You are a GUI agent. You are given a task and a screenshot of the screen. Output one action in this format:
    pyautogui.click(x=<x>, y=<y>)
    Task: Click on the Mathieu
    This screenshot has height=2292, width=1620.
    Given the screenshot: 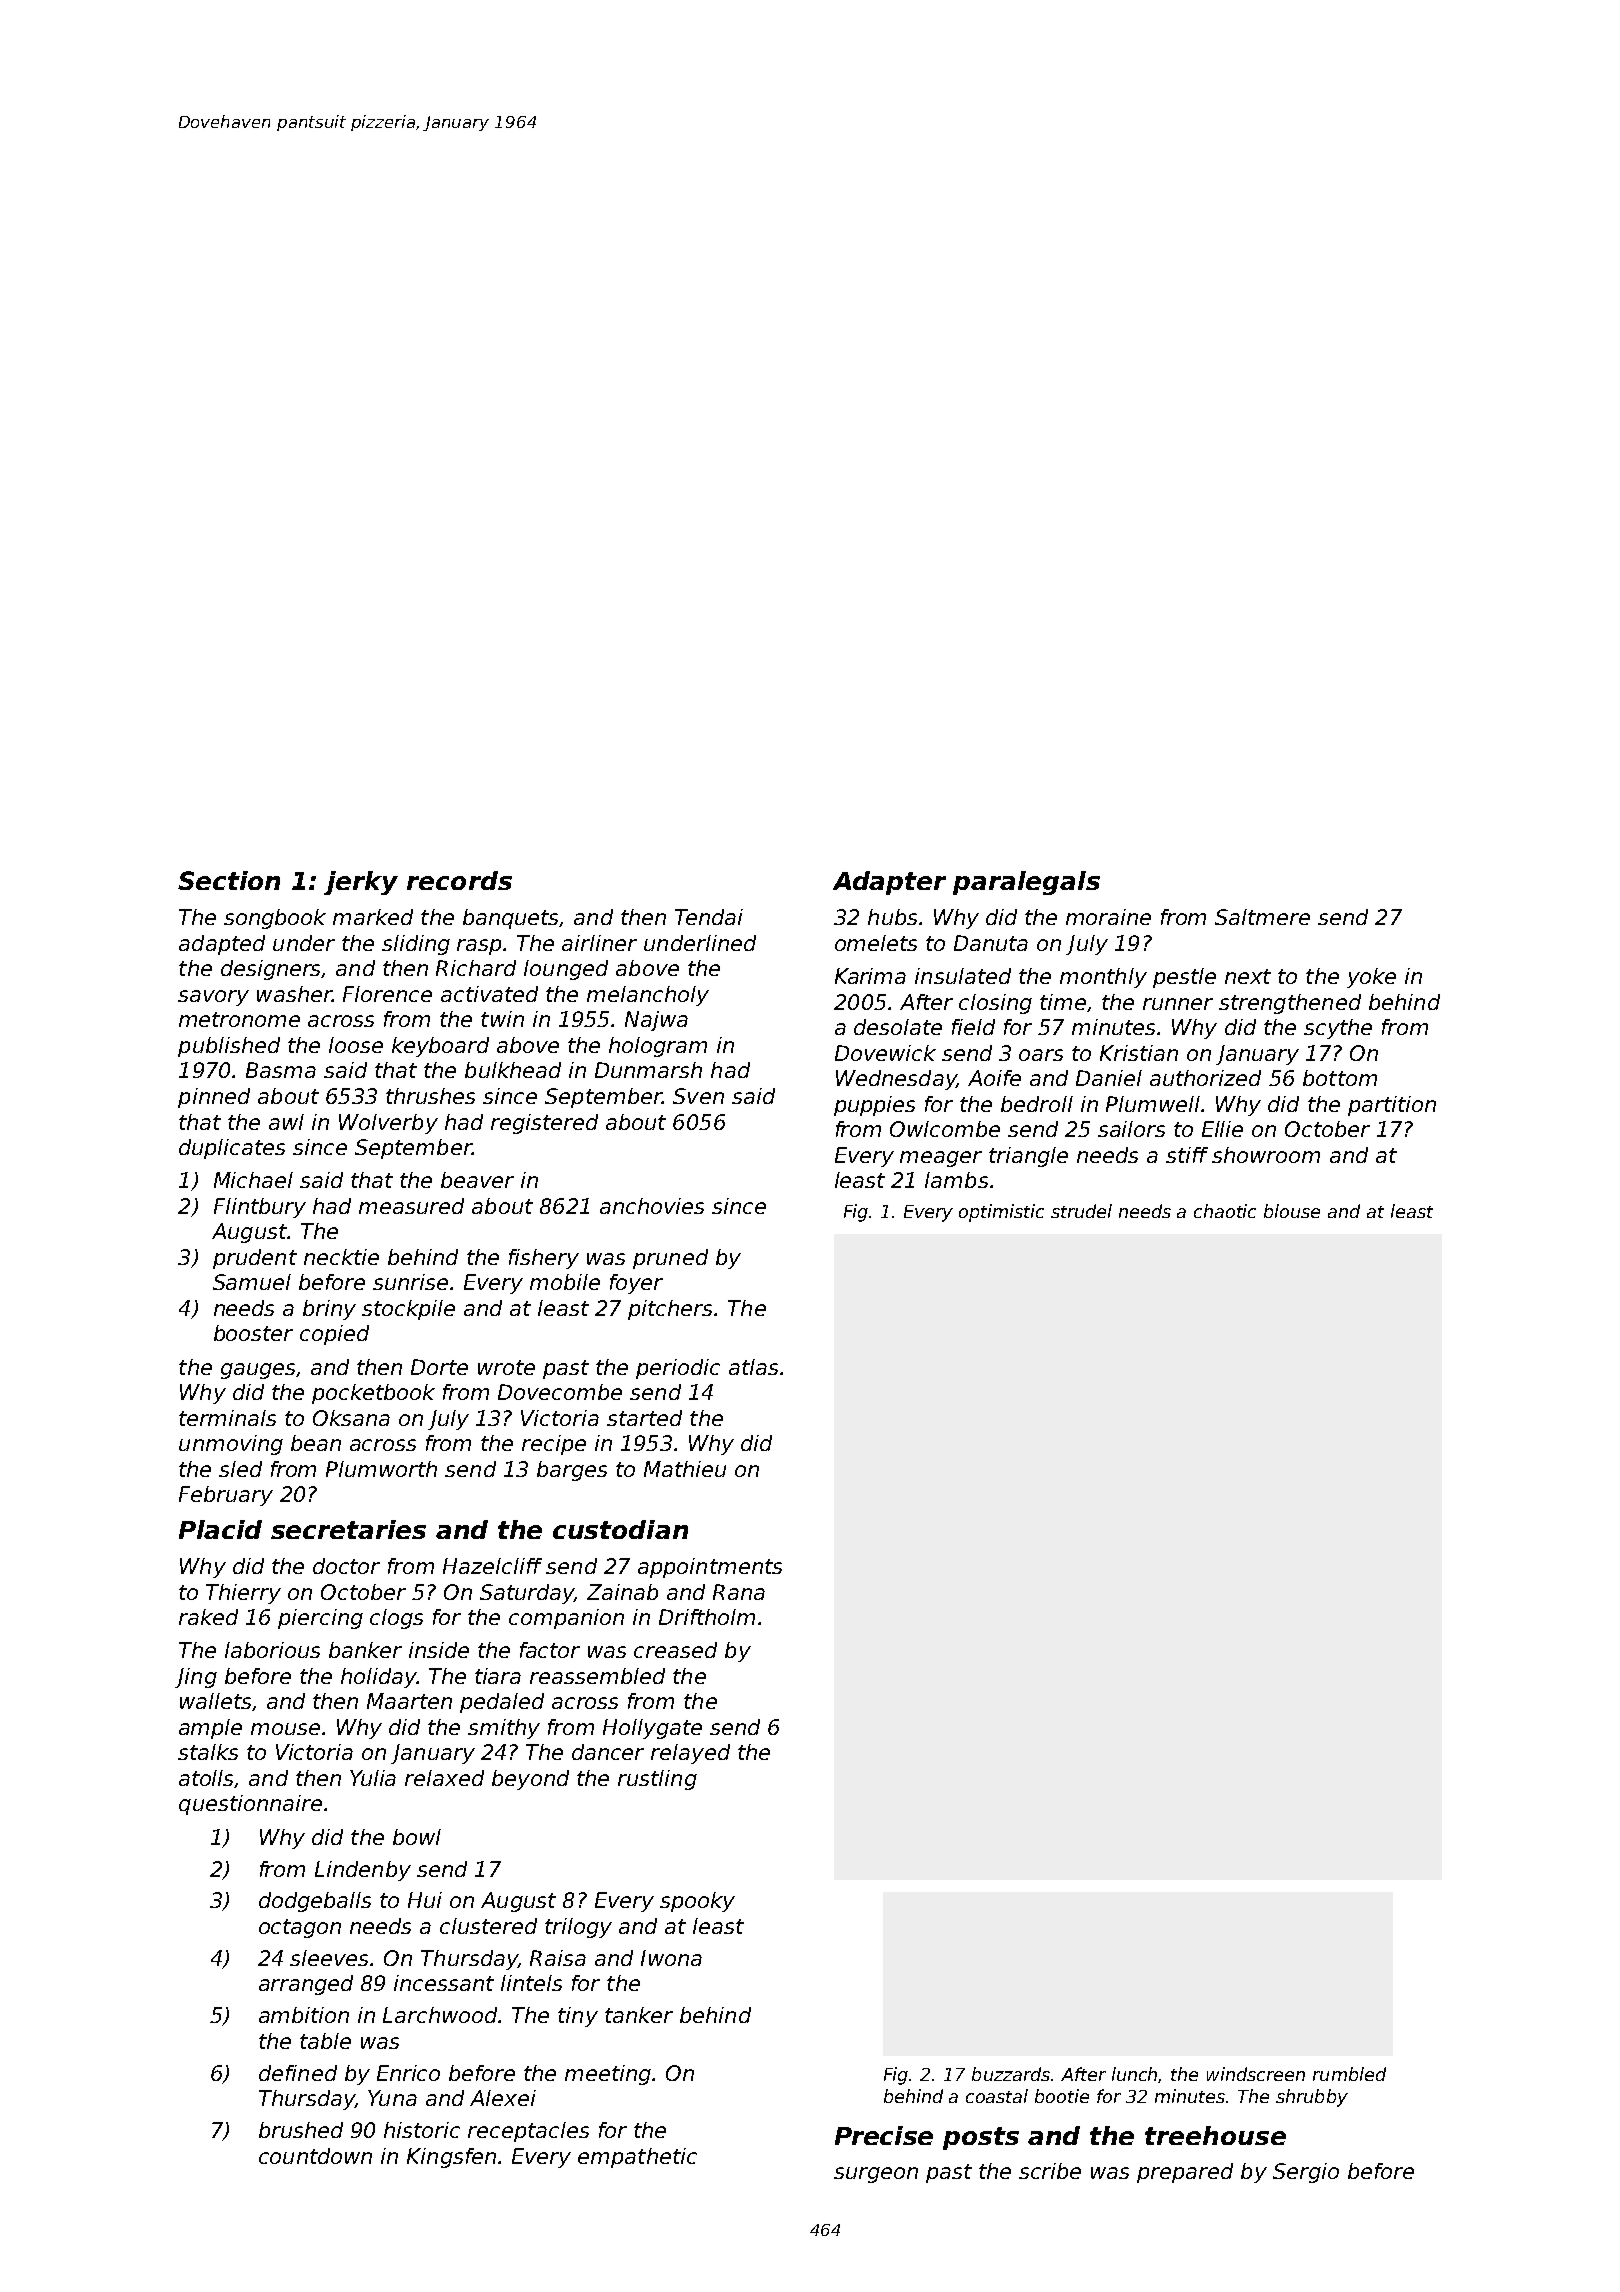 What is the action you would take?
    pyautogui.click(x=685, y=1469)
